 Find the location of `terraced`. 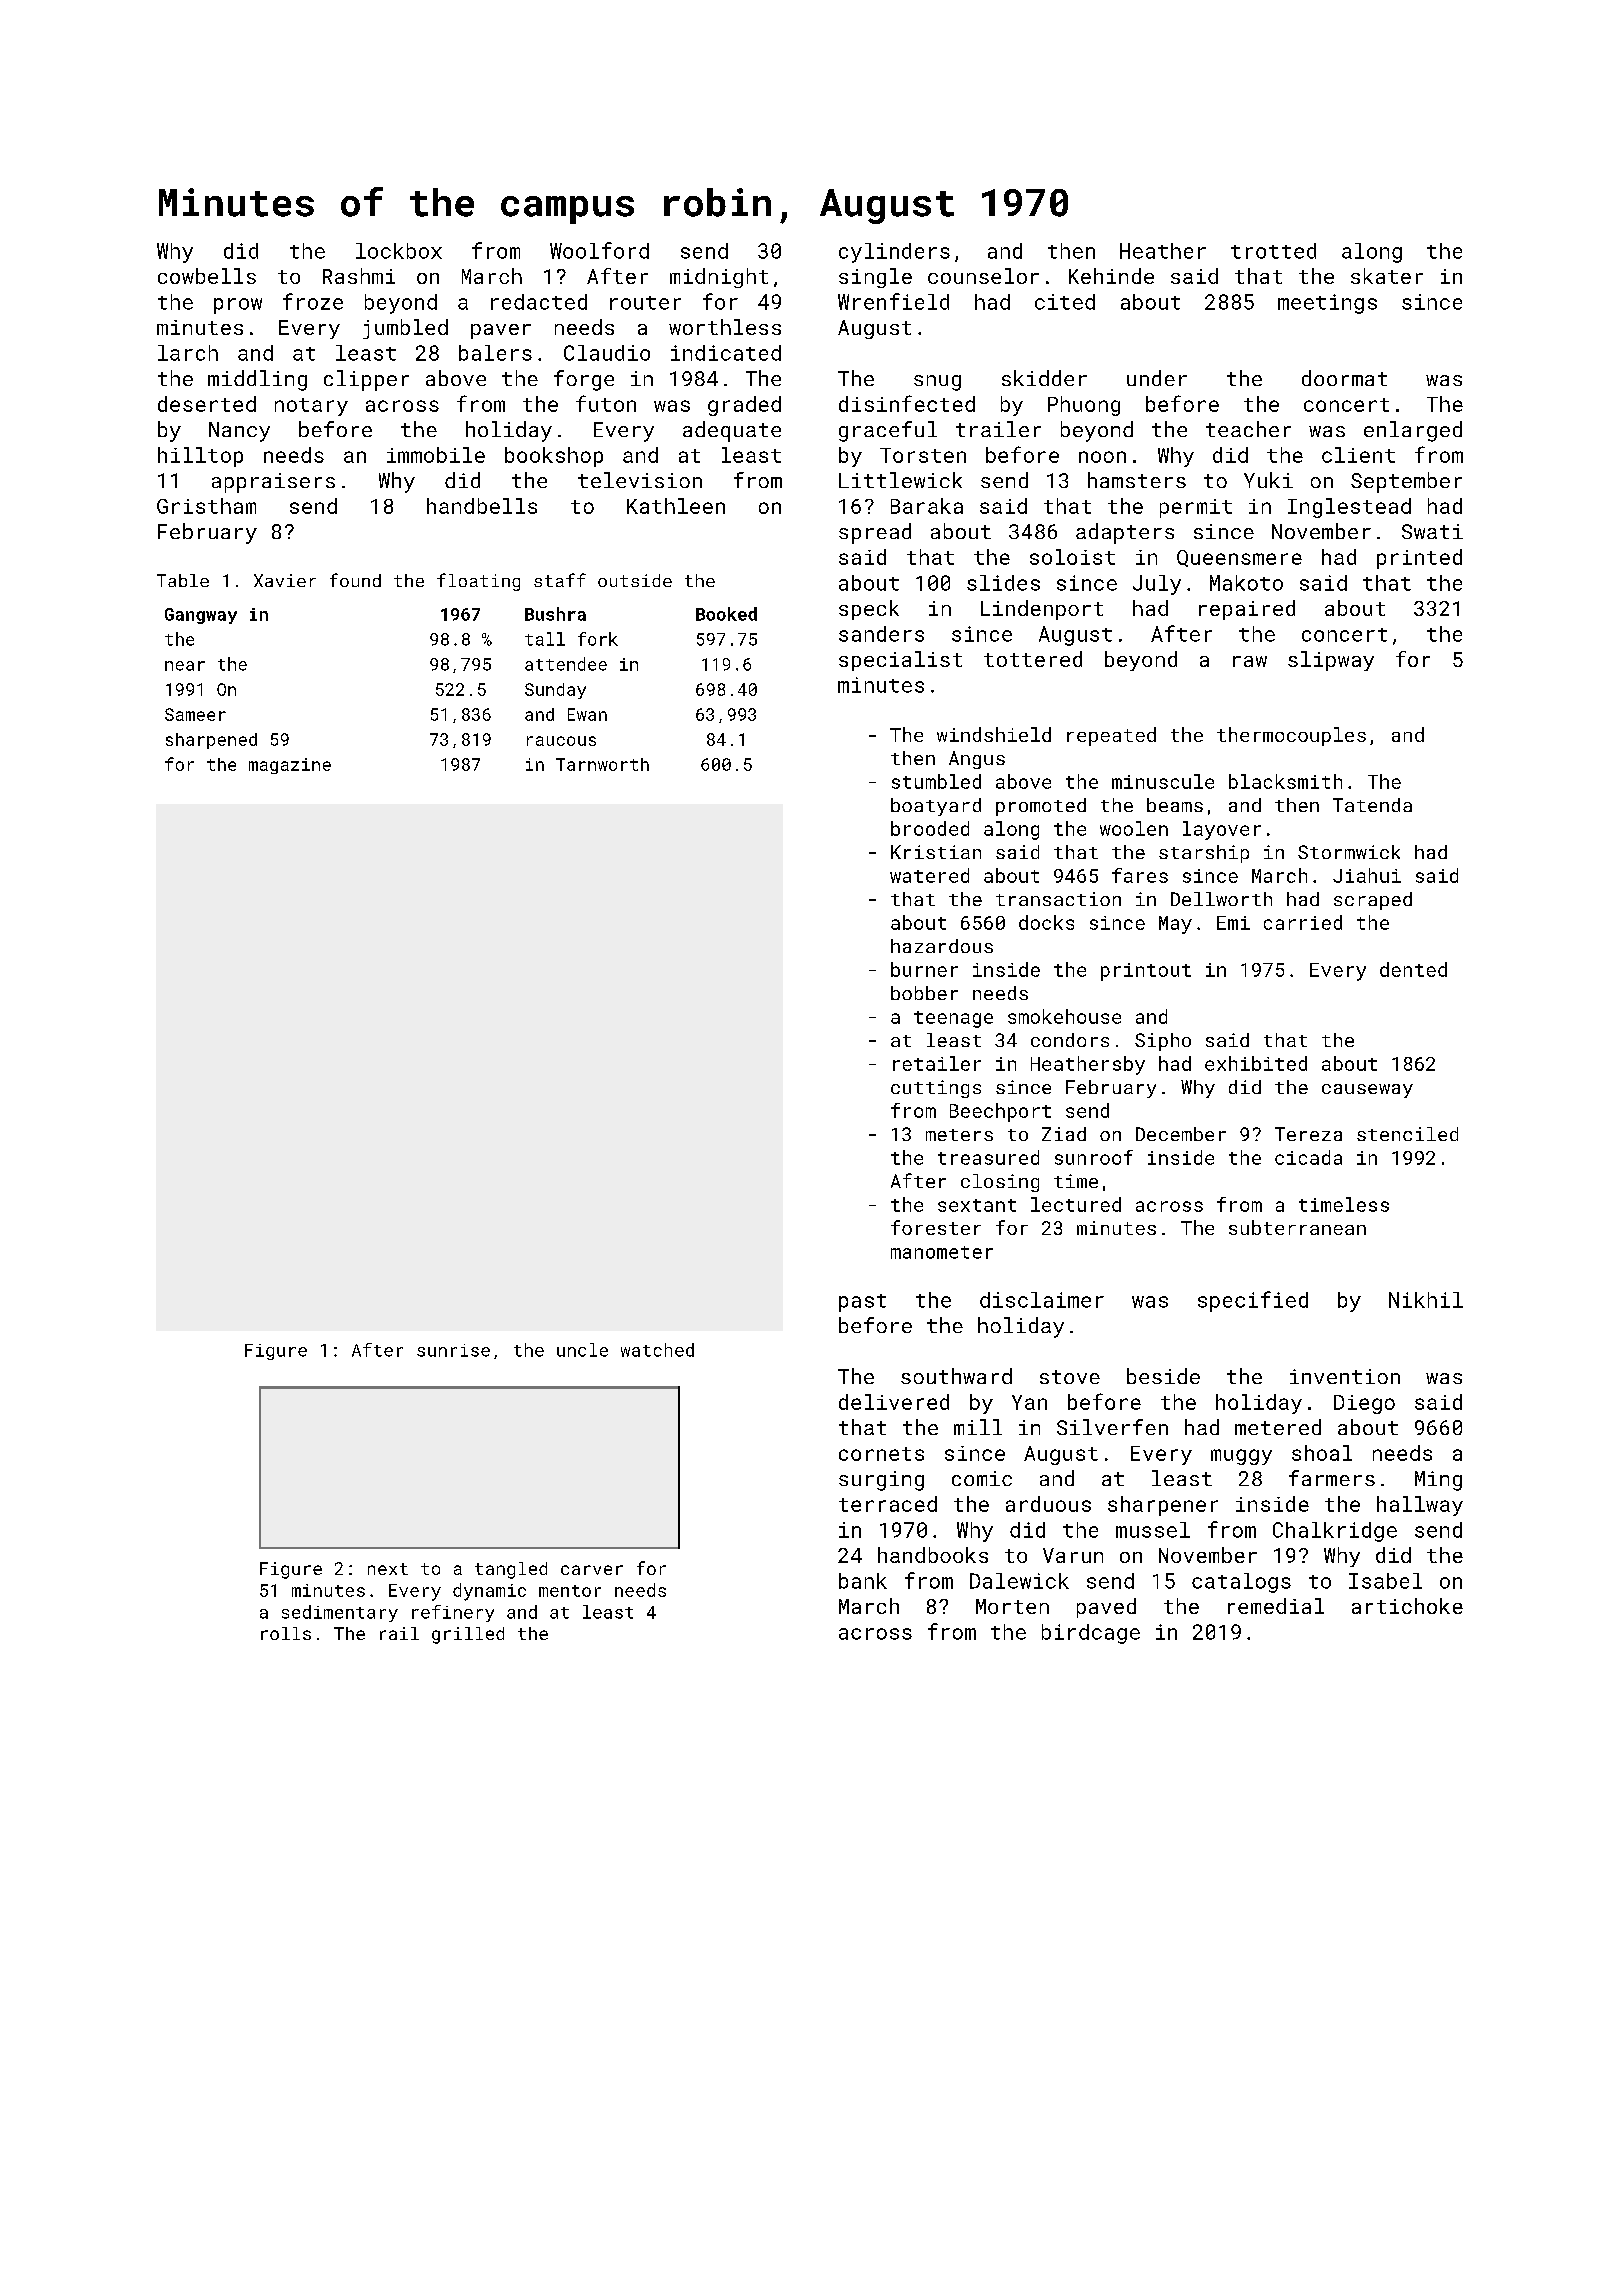

terraced is located at coordinates (888, 1504).
